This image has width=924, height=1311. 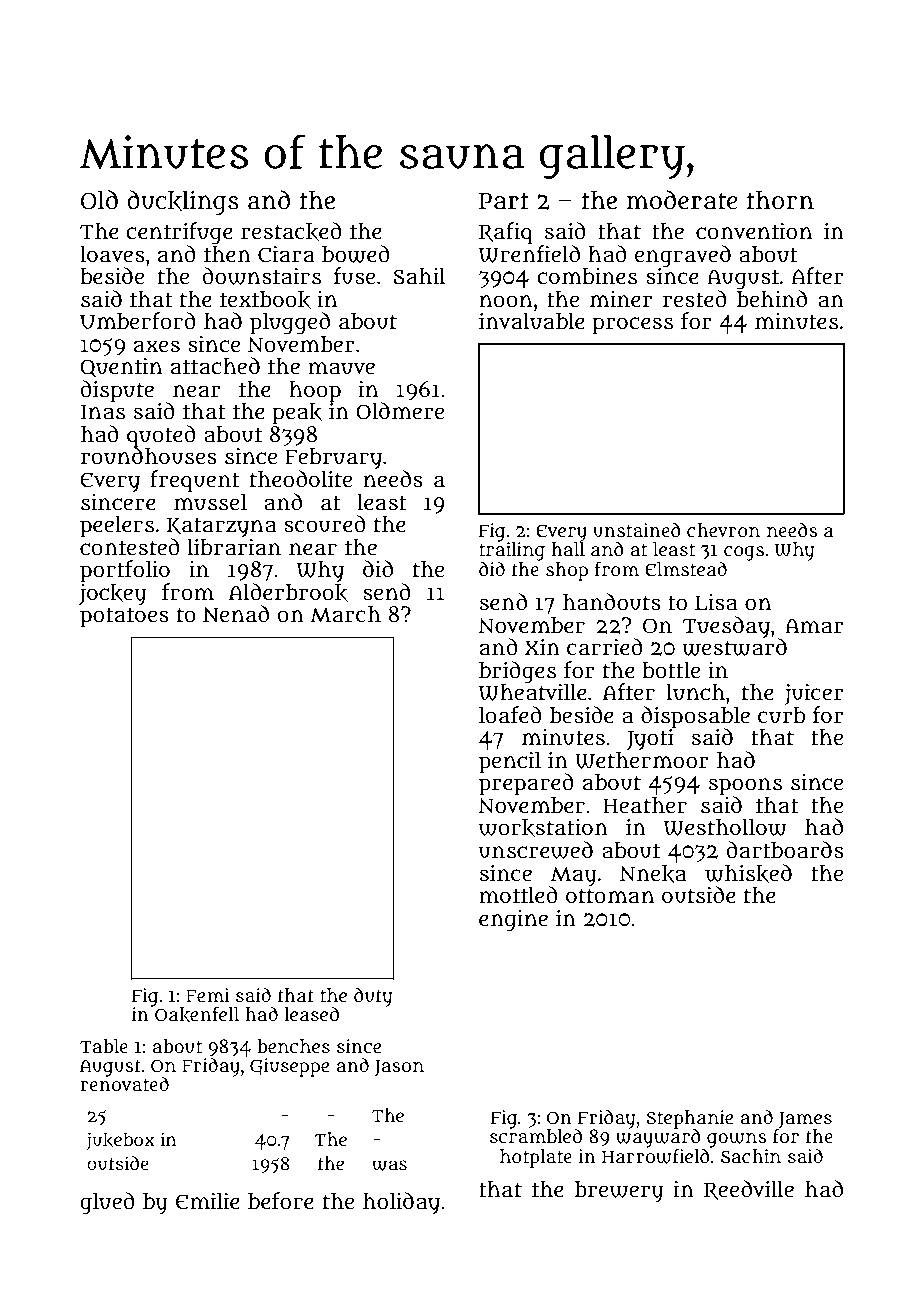 I want to click on thorn, so click(x=780, y=200).
